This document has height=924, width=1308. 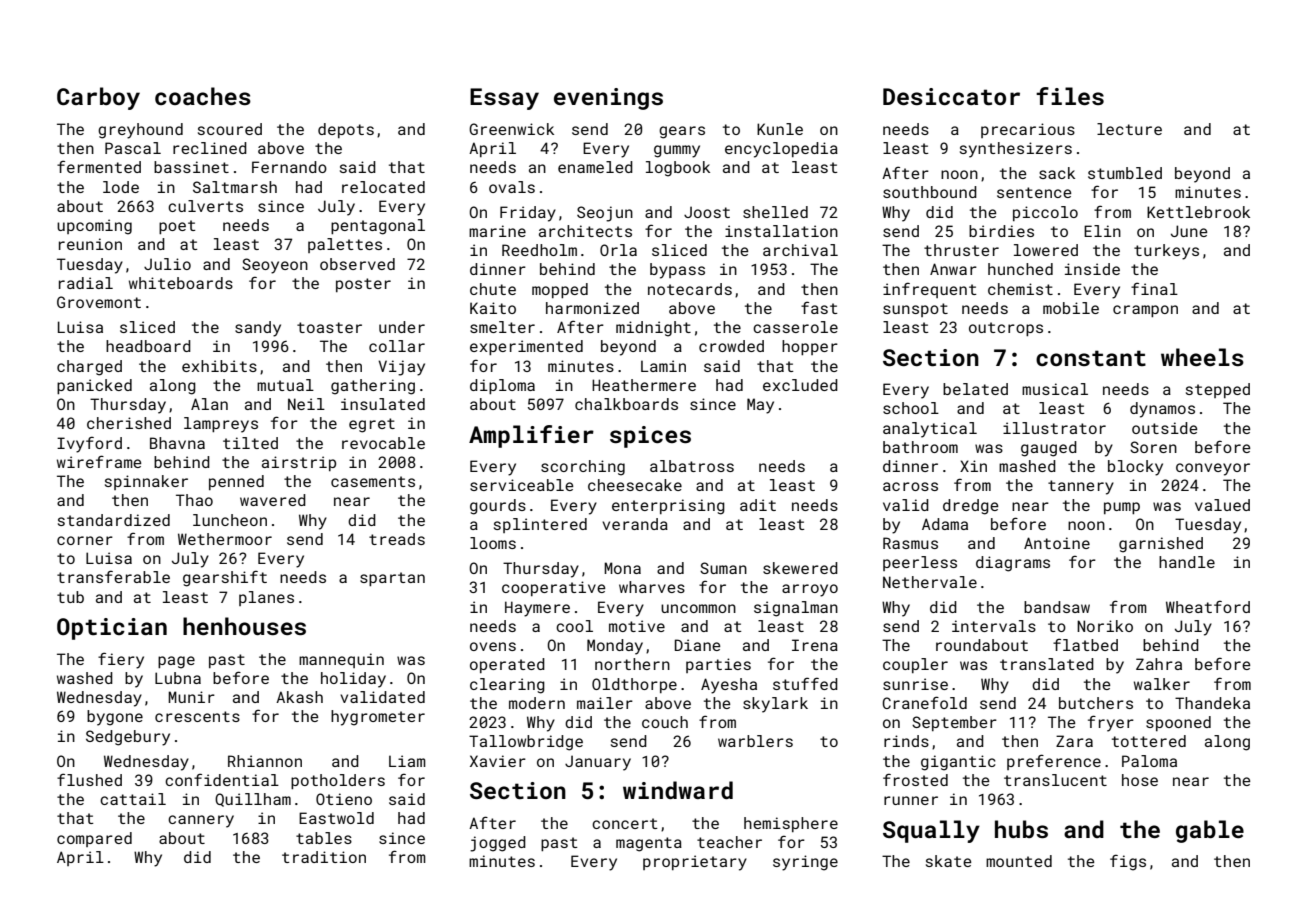 What do you see at coordinates (731, 346) in the document?
I see `crowded` at bounding box center [731, 346].
